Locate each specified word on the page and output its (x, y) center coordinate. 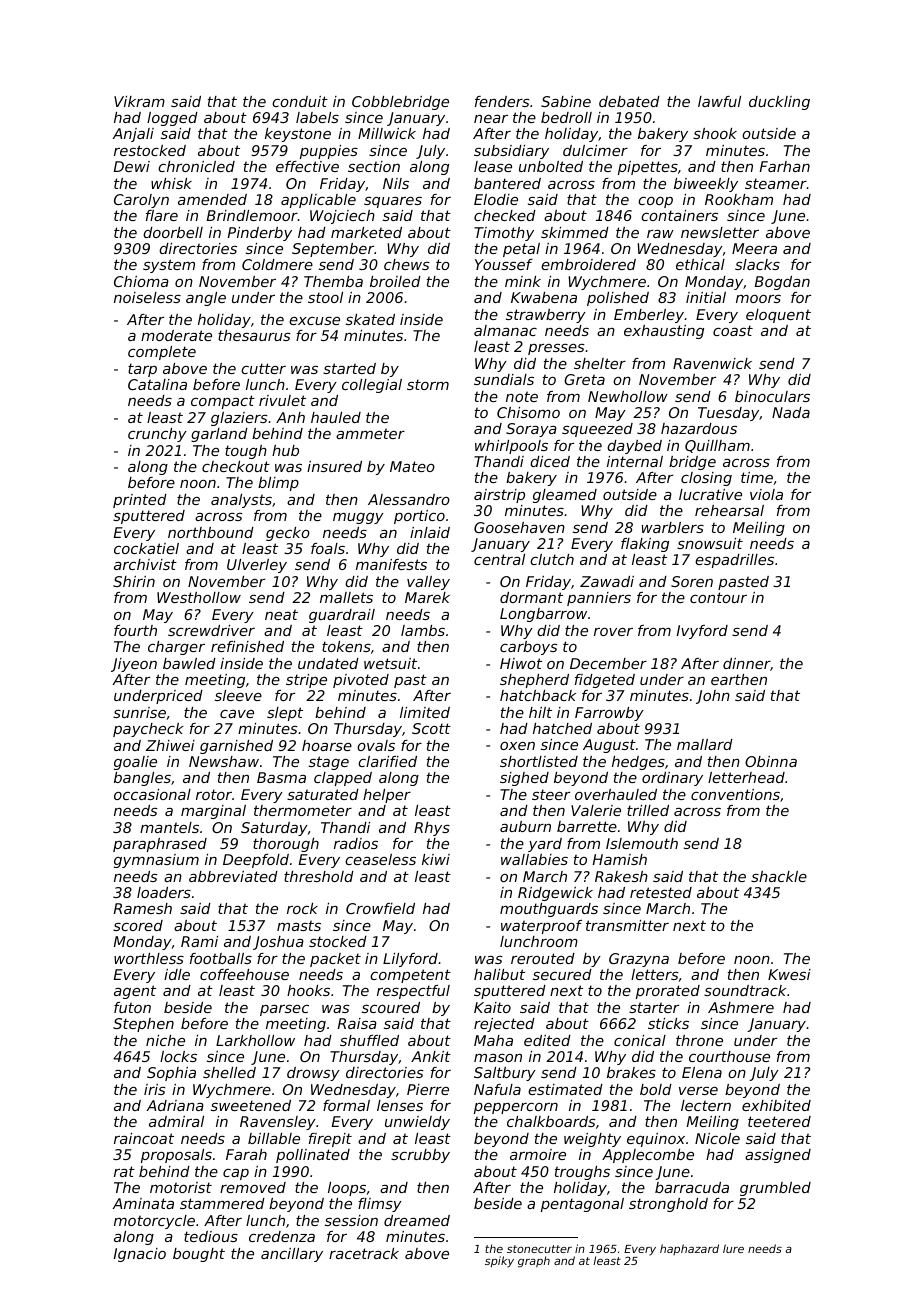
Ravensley (278, 1123)
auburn (525, 826)
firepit (330, 1140)
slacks (757, 264)
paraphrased (160, 845)
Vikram (139, 101)
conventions (735, 794)
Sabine (566, 101)
